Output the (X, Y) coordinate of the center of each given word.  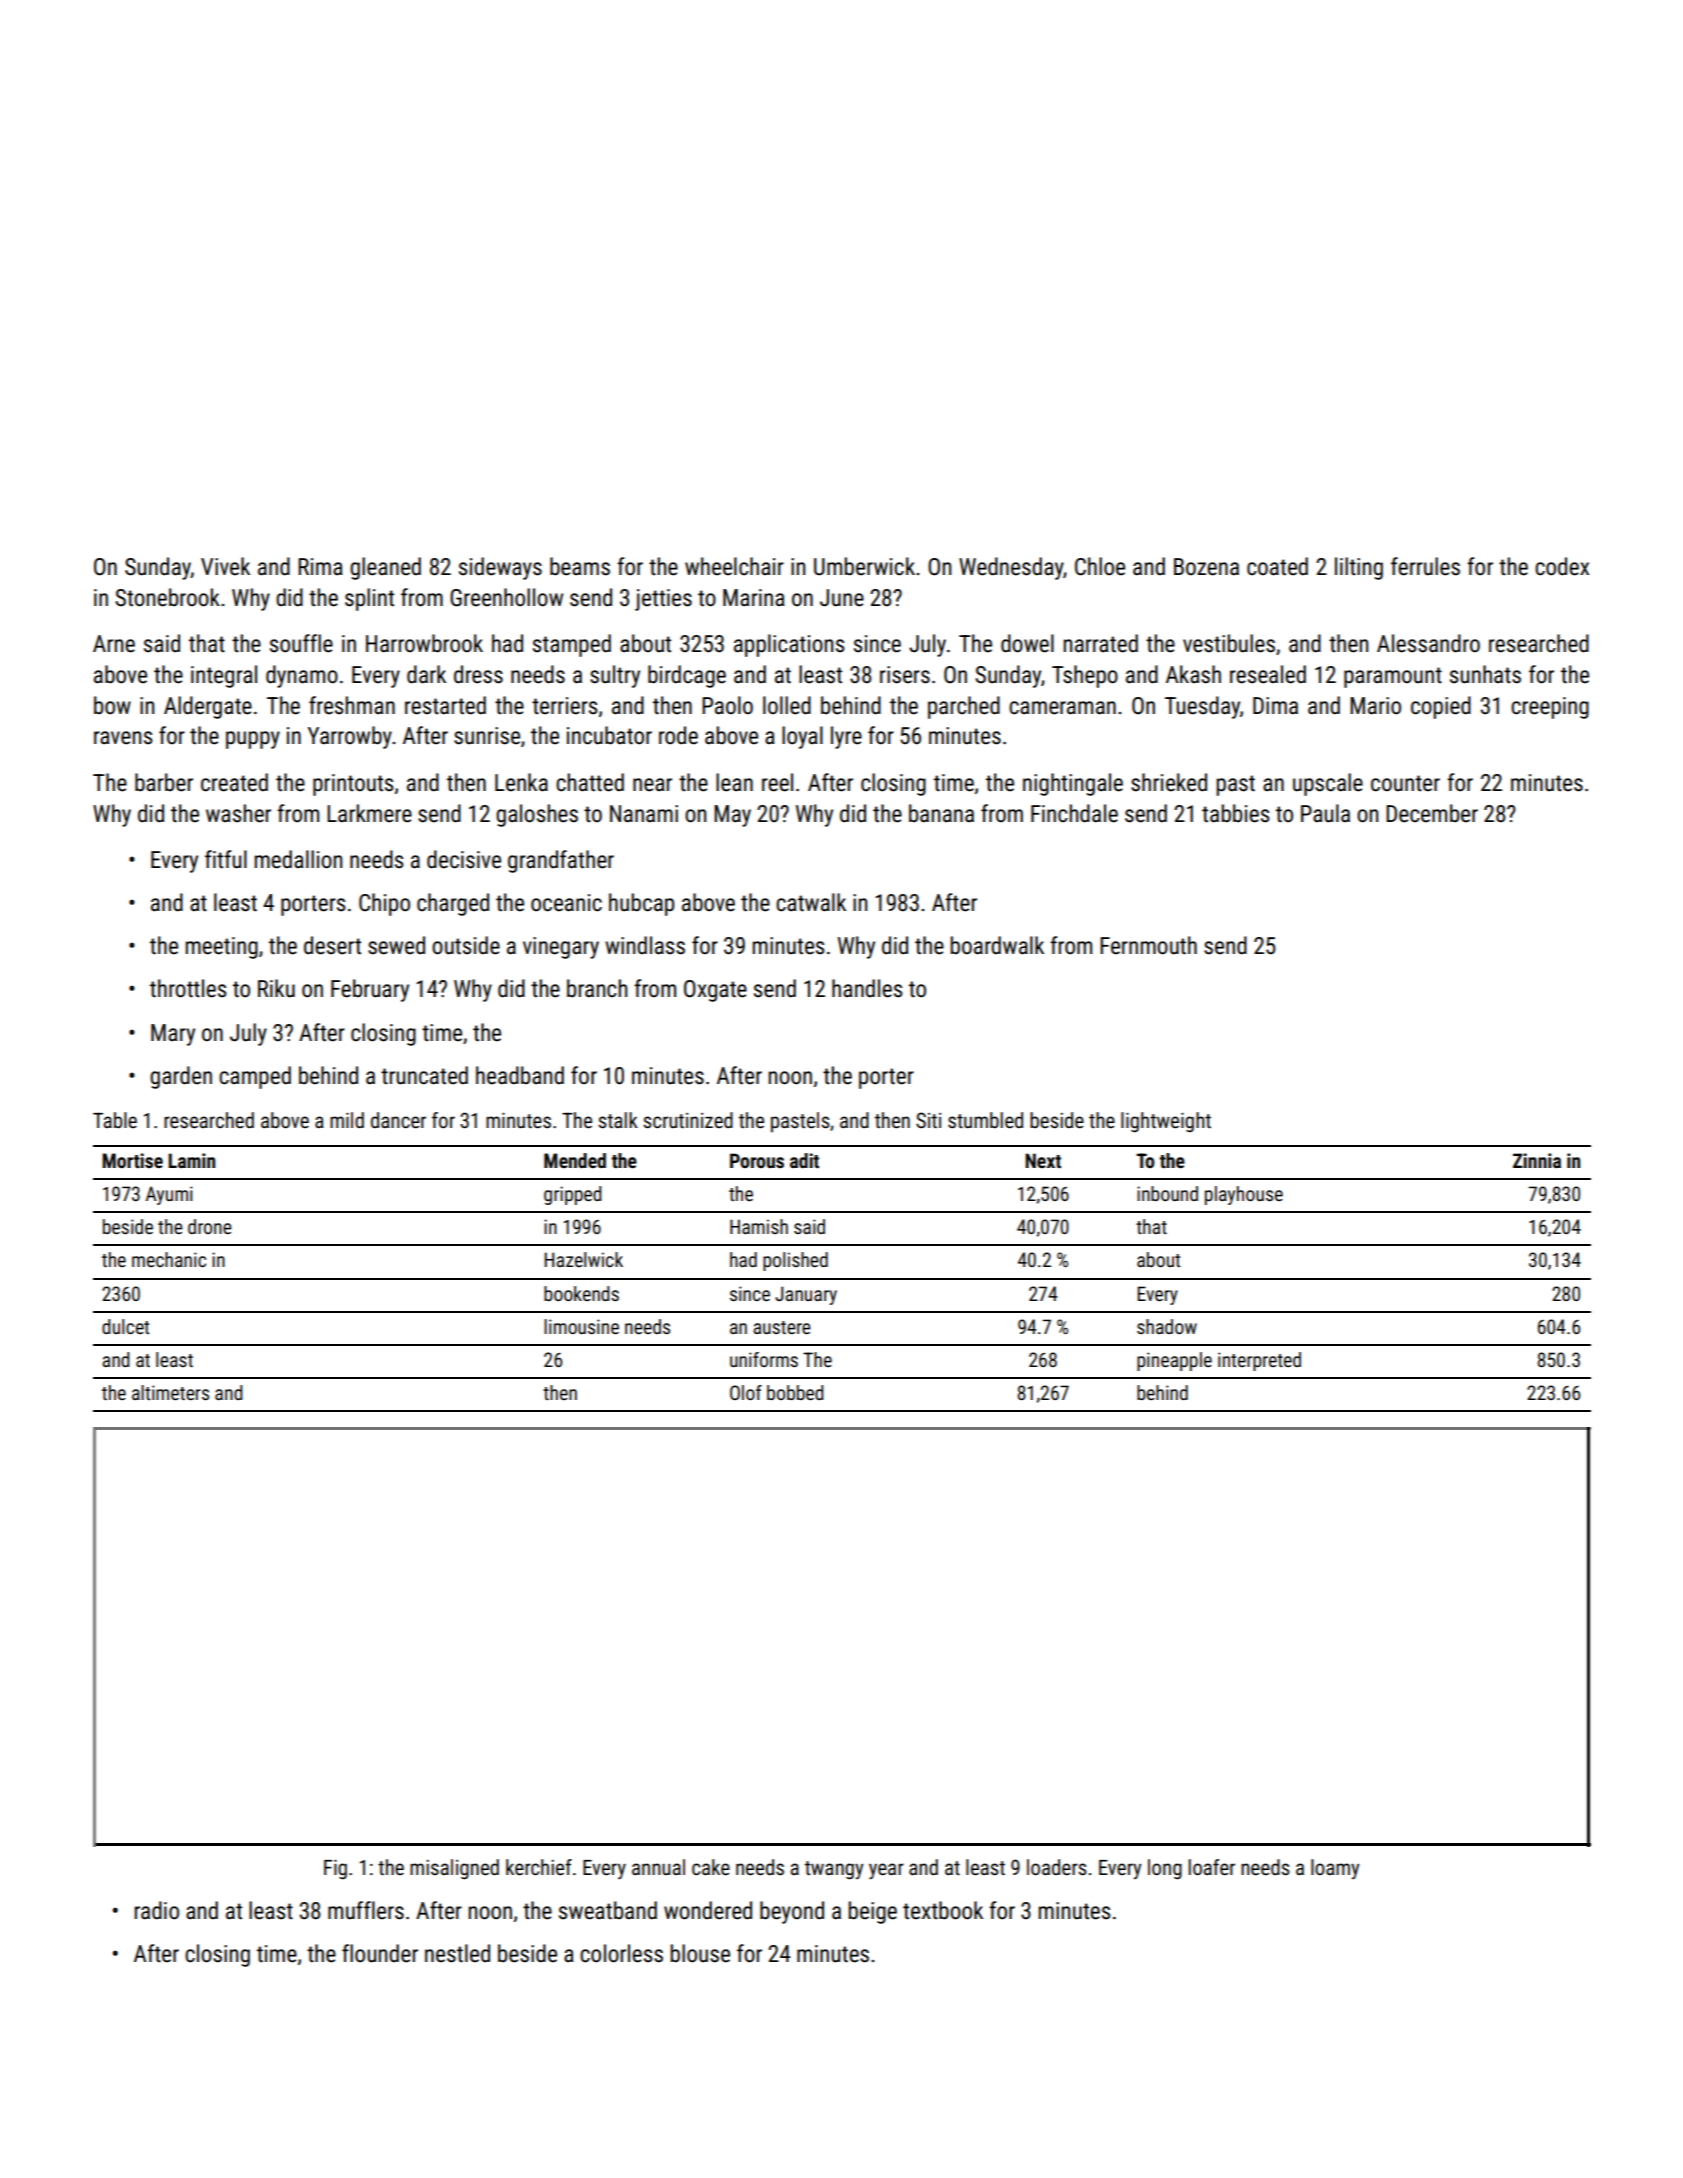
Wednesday (1011, 568)
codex (1562, 566)
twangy (834, 1870)
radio (157, 1910)
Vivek (225, 566)
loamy (1335, 1869)
